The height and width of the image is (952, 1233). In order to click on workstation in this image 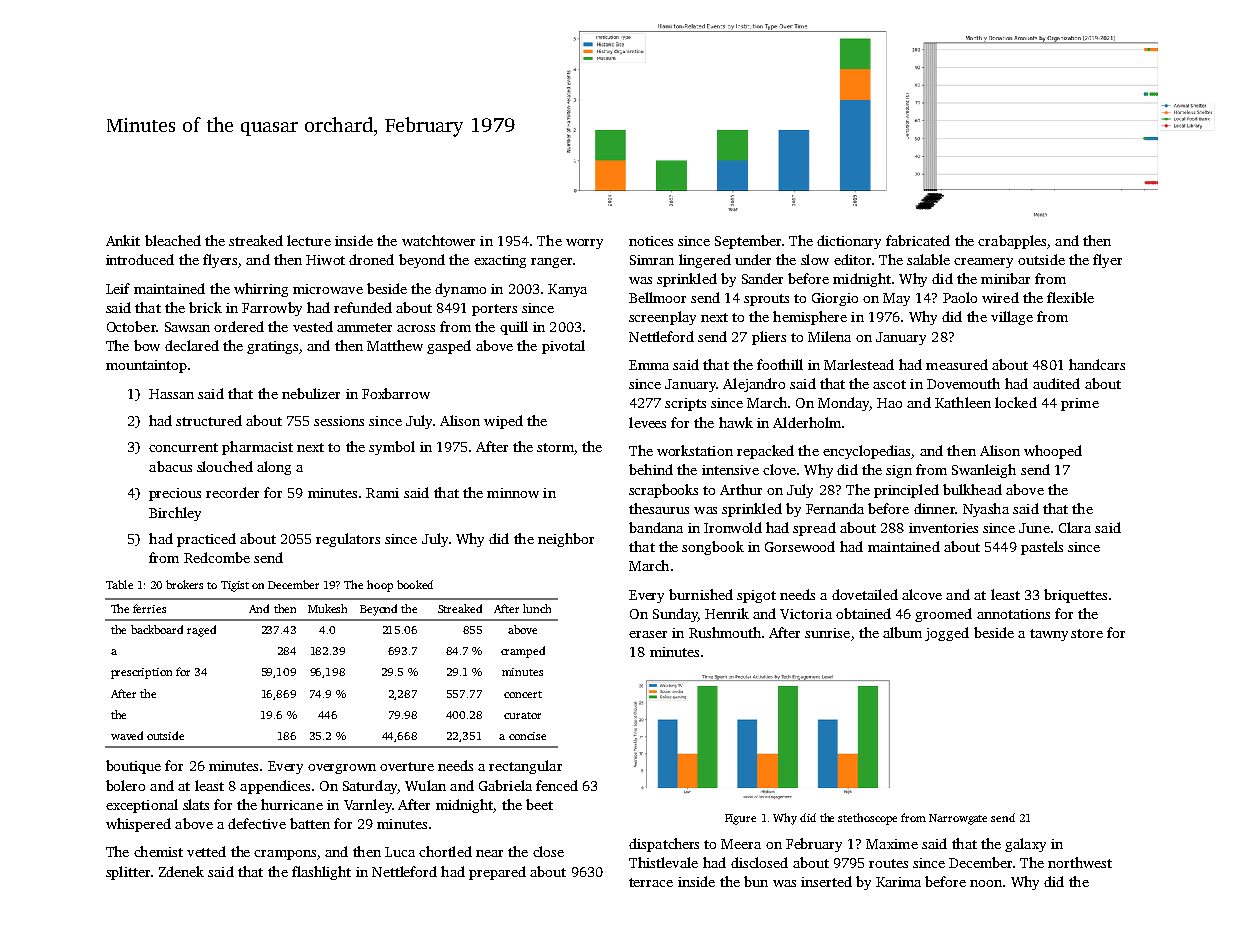, I will do `click(695, 450)`.
